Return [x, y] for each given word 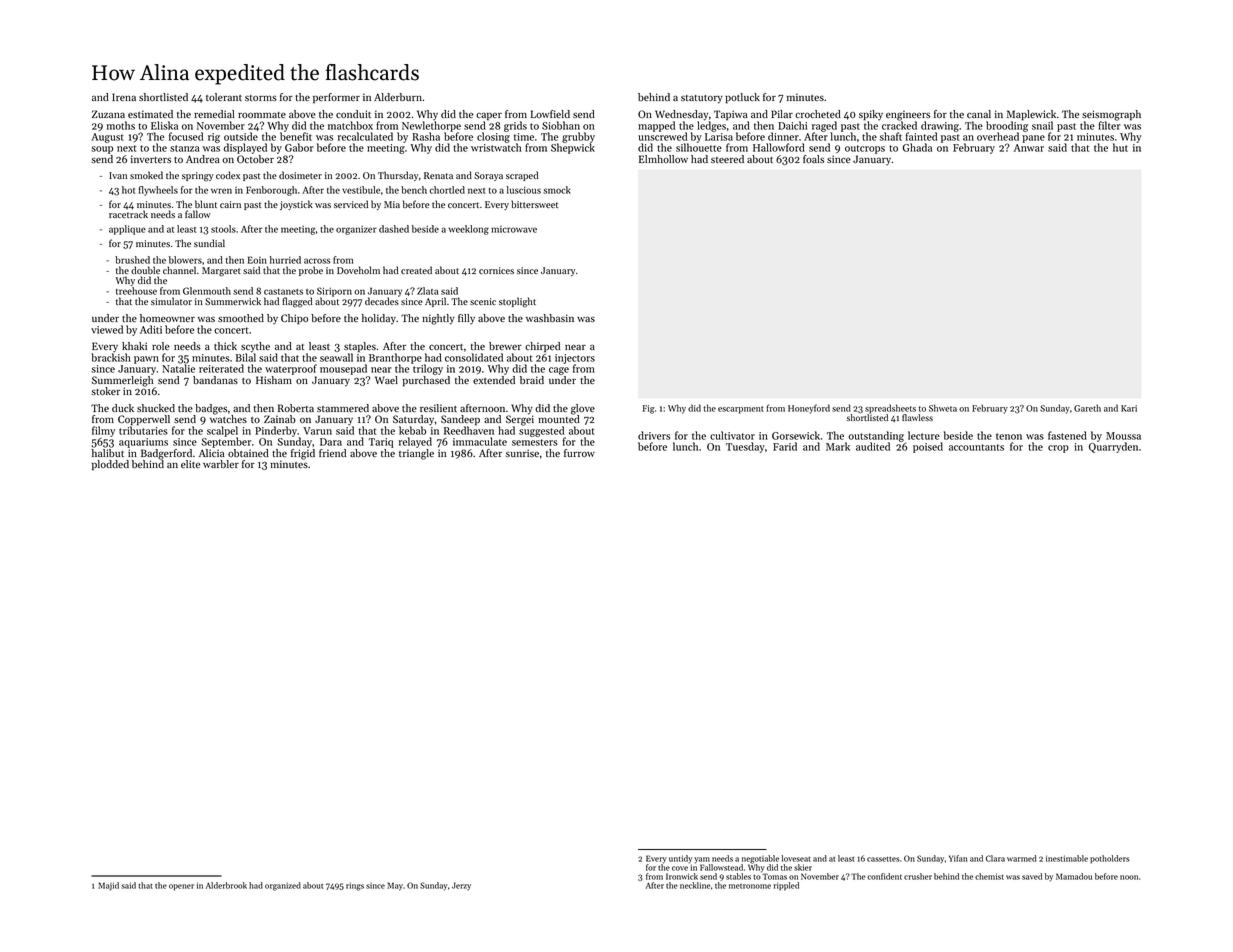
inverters [151, 159]
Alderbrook [226, 885]
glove [583, 409]
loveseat [796, 858]
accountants [976, 447]
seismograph [1111, 115]
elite [190, 464]
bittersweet [534, 204]
